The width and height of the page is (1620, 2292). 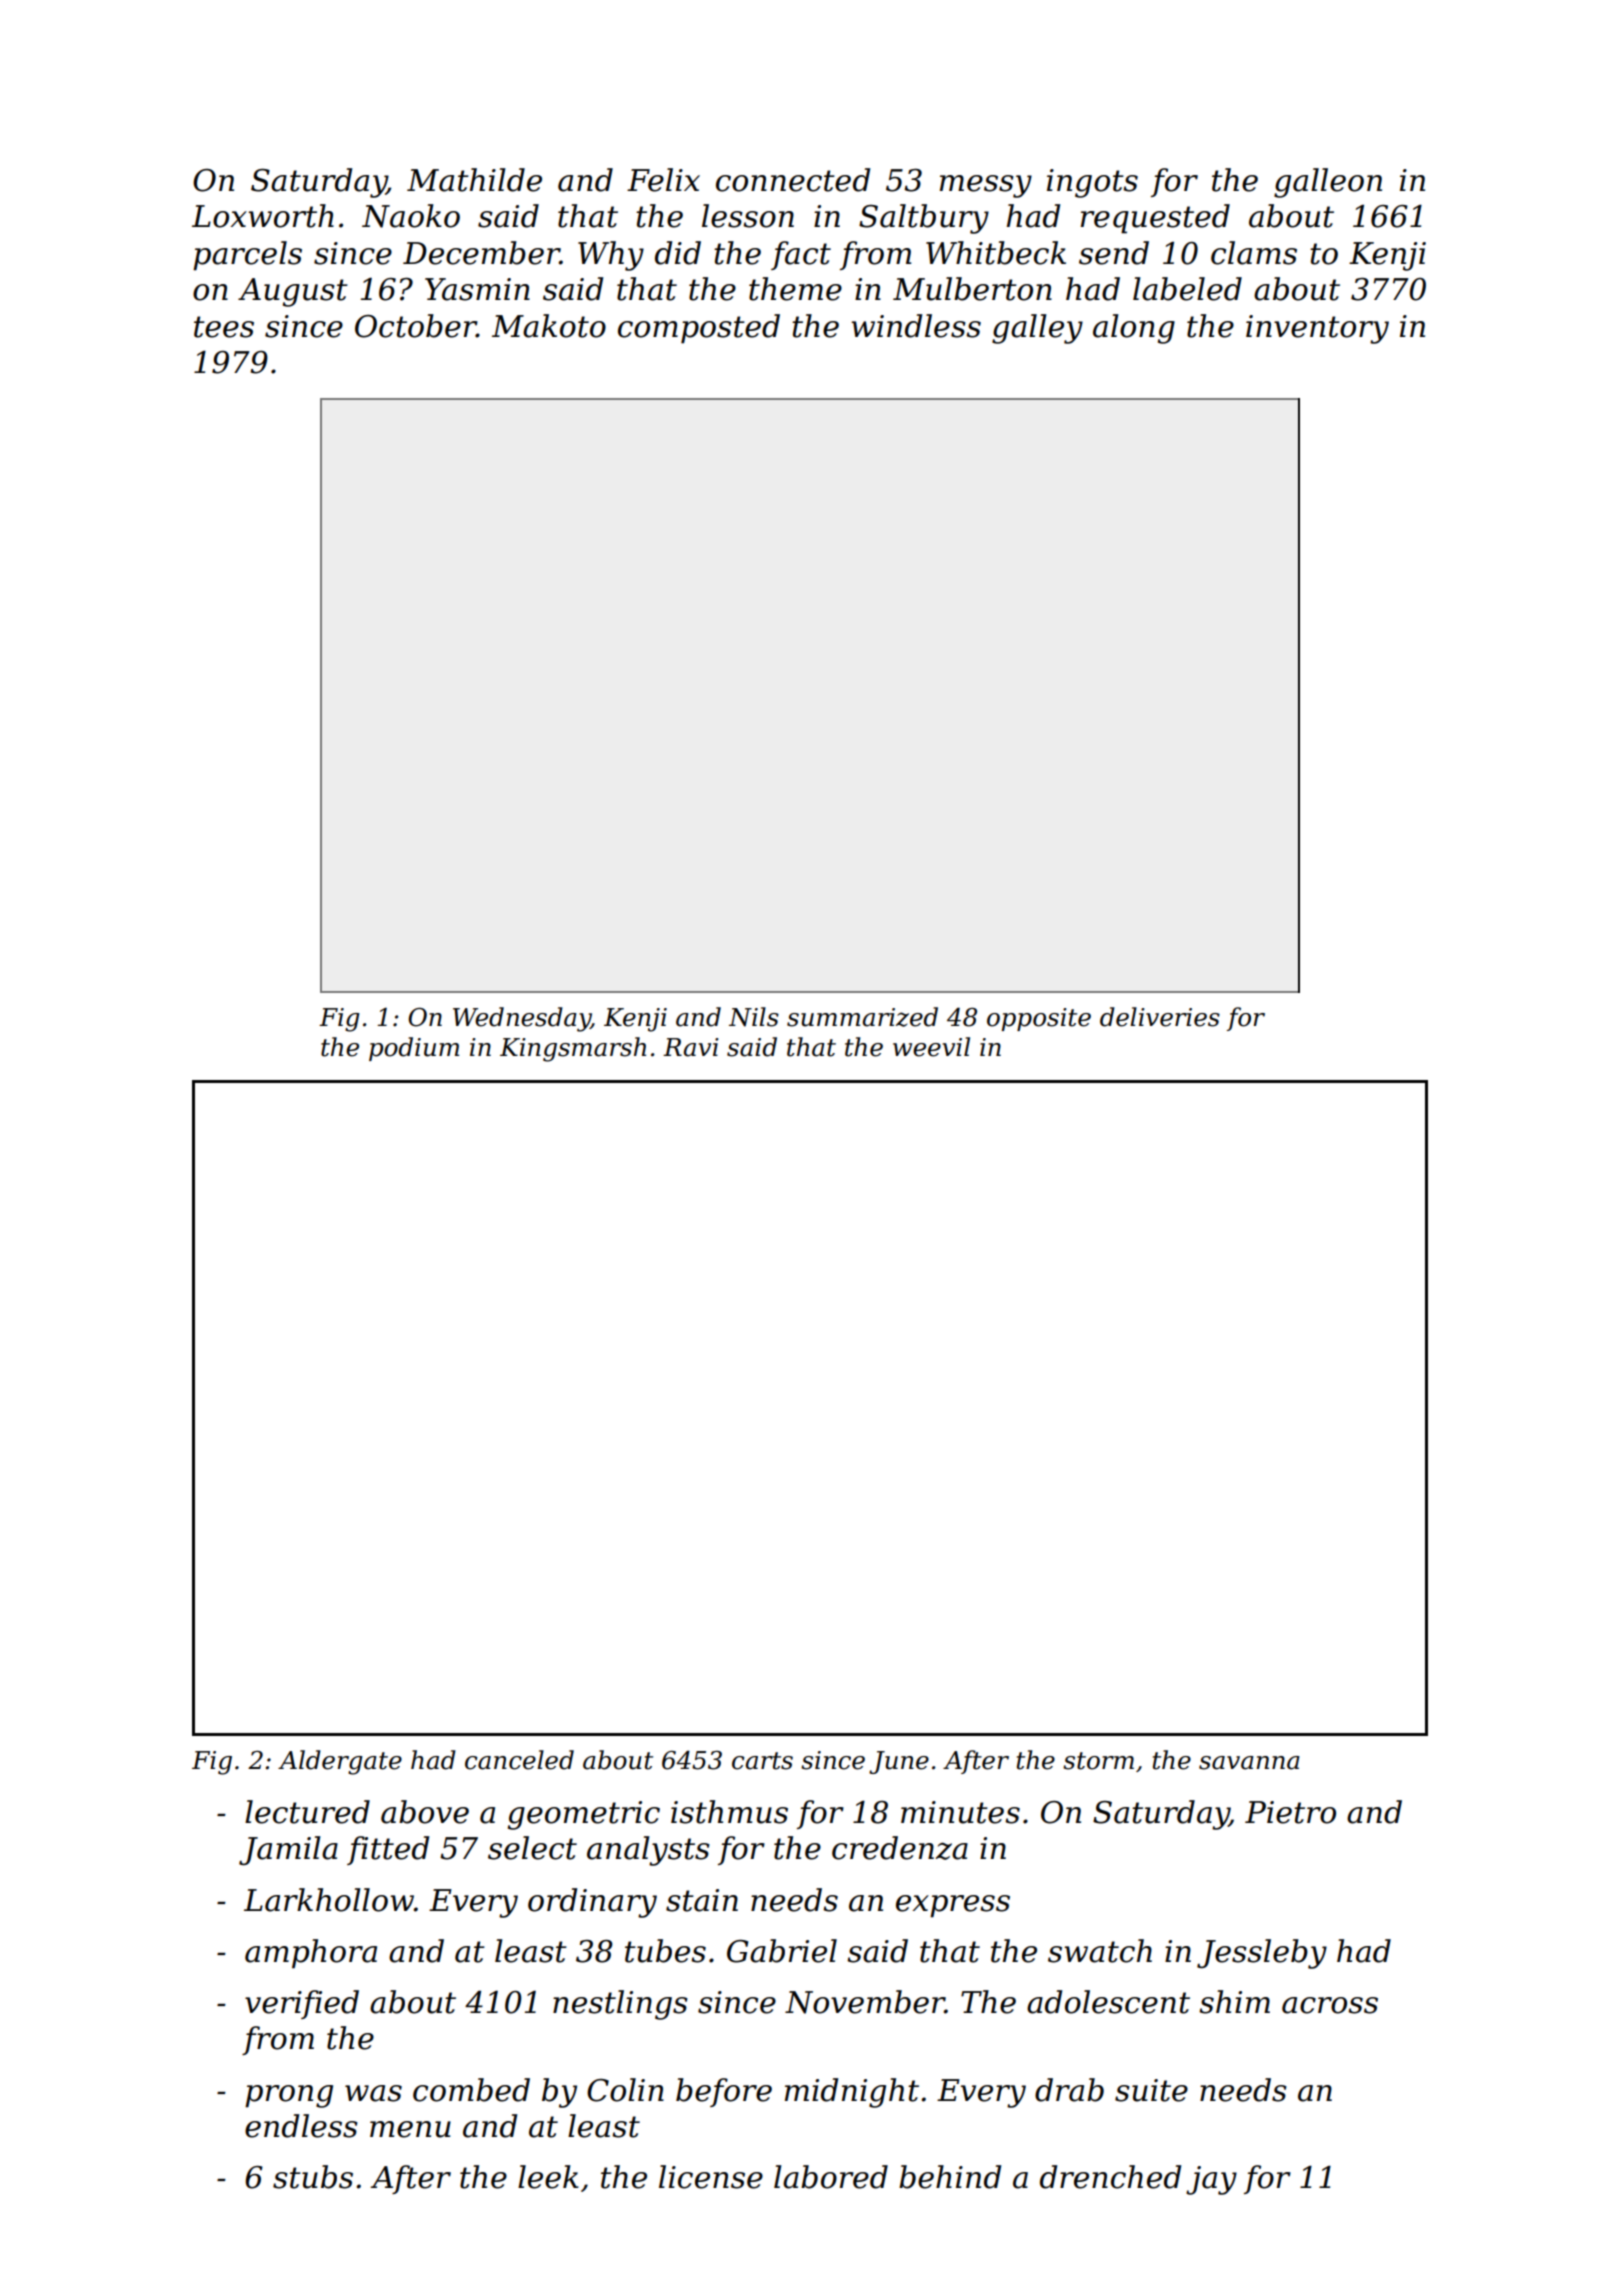 What do you see at coordinates (691, 1047) in the page?
I see `Ravi` at bounding box center [691, 1047].
